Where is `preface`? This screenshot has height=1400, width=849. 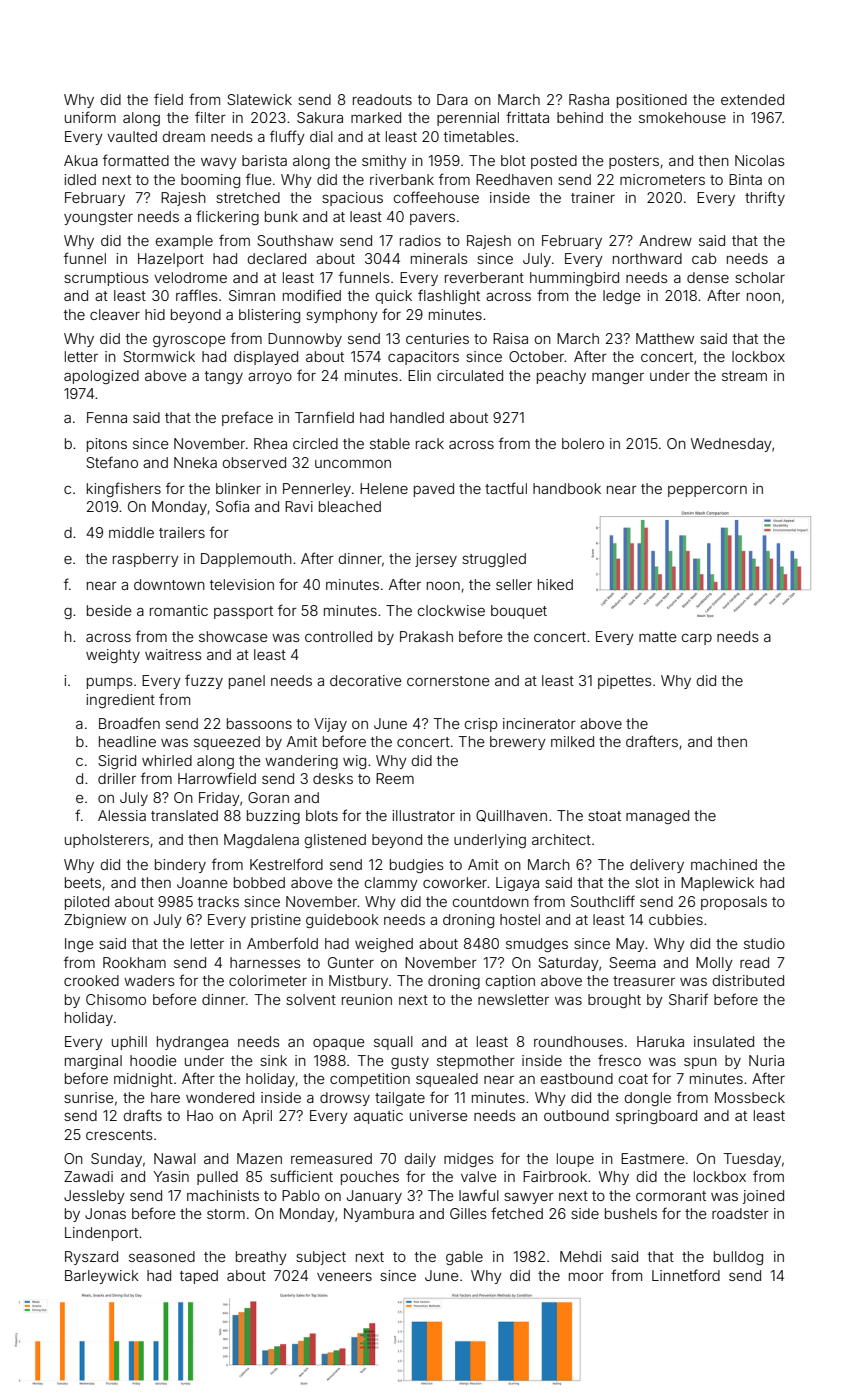 preface is located at coordinates (247, 418).
